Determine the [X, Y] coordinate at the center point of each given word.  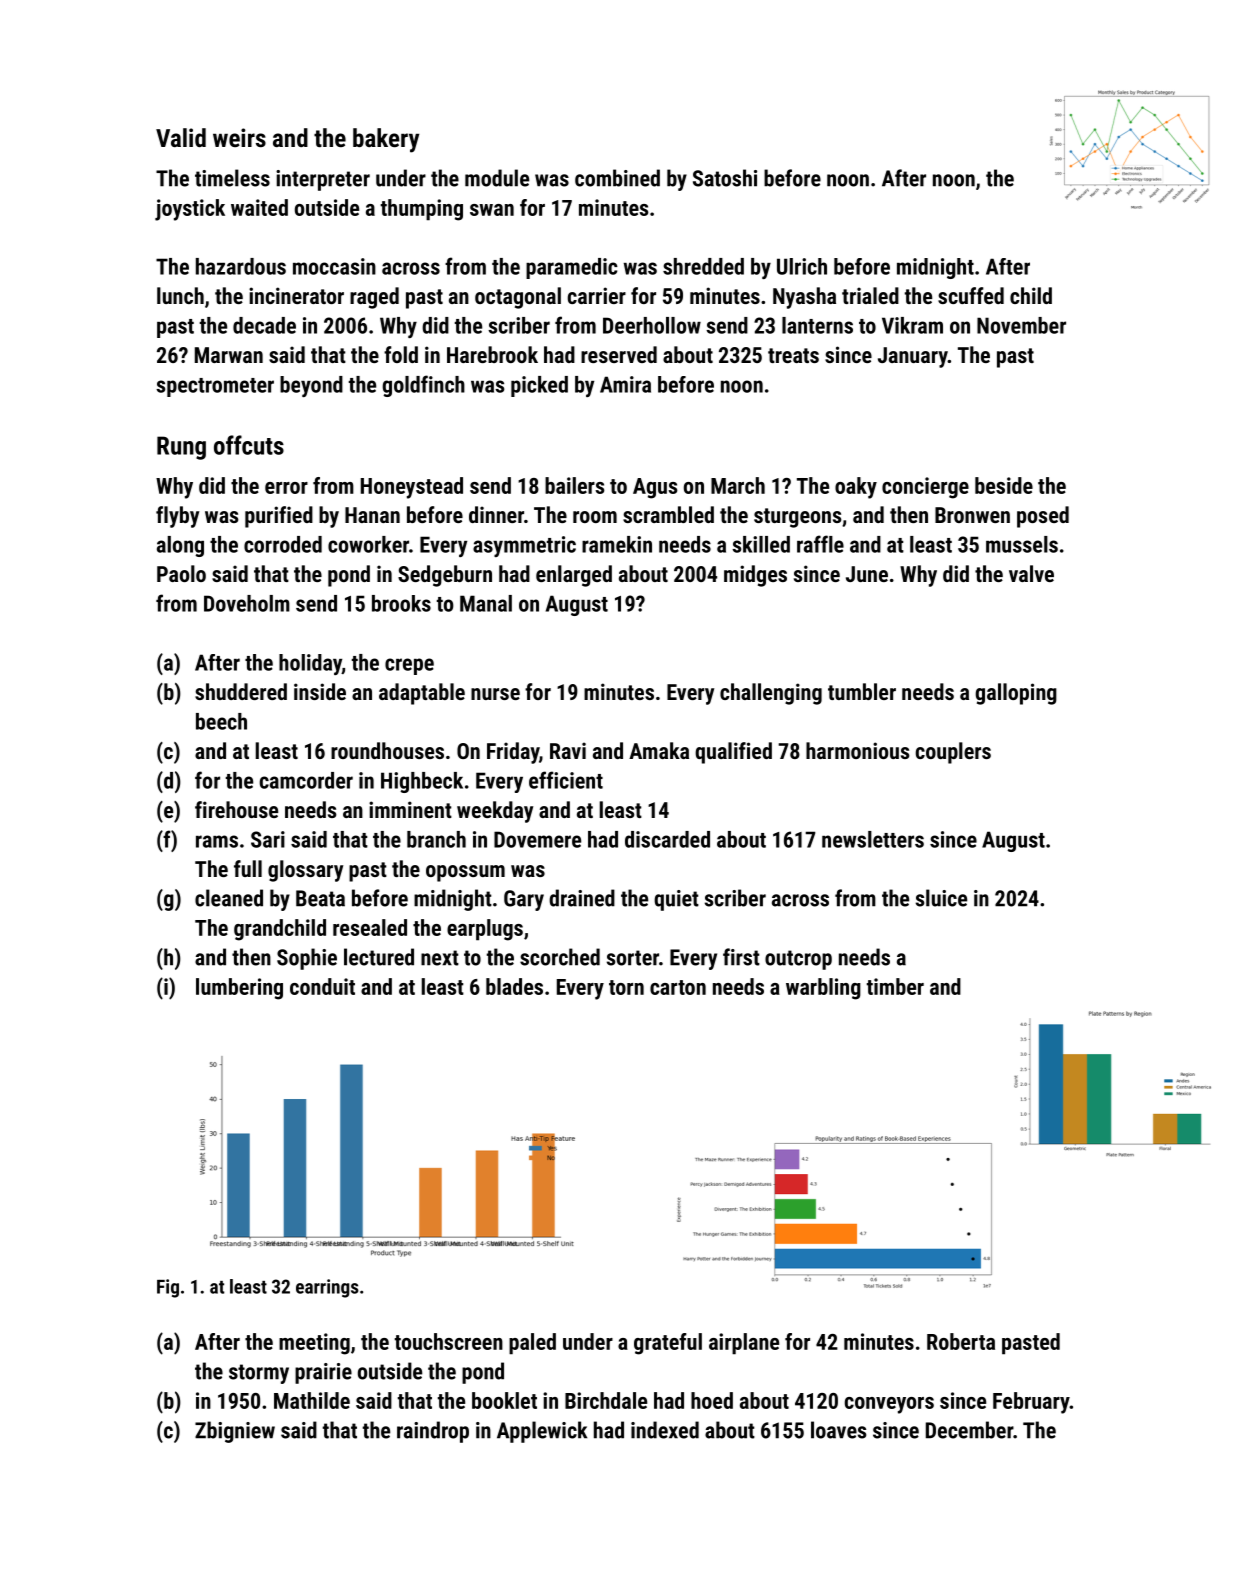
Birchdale [606, 1400]
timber [895, 986]
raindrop [433, 1432]
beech [221, 721]
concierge [925, 488]
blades [514, 986]
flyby [177, 517]
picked [539, 386]
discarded [667, 839]
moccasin [334, 266]
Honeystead [412, 488]
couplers [953, 753]
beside [1004, 485]
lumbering [239, 989]
